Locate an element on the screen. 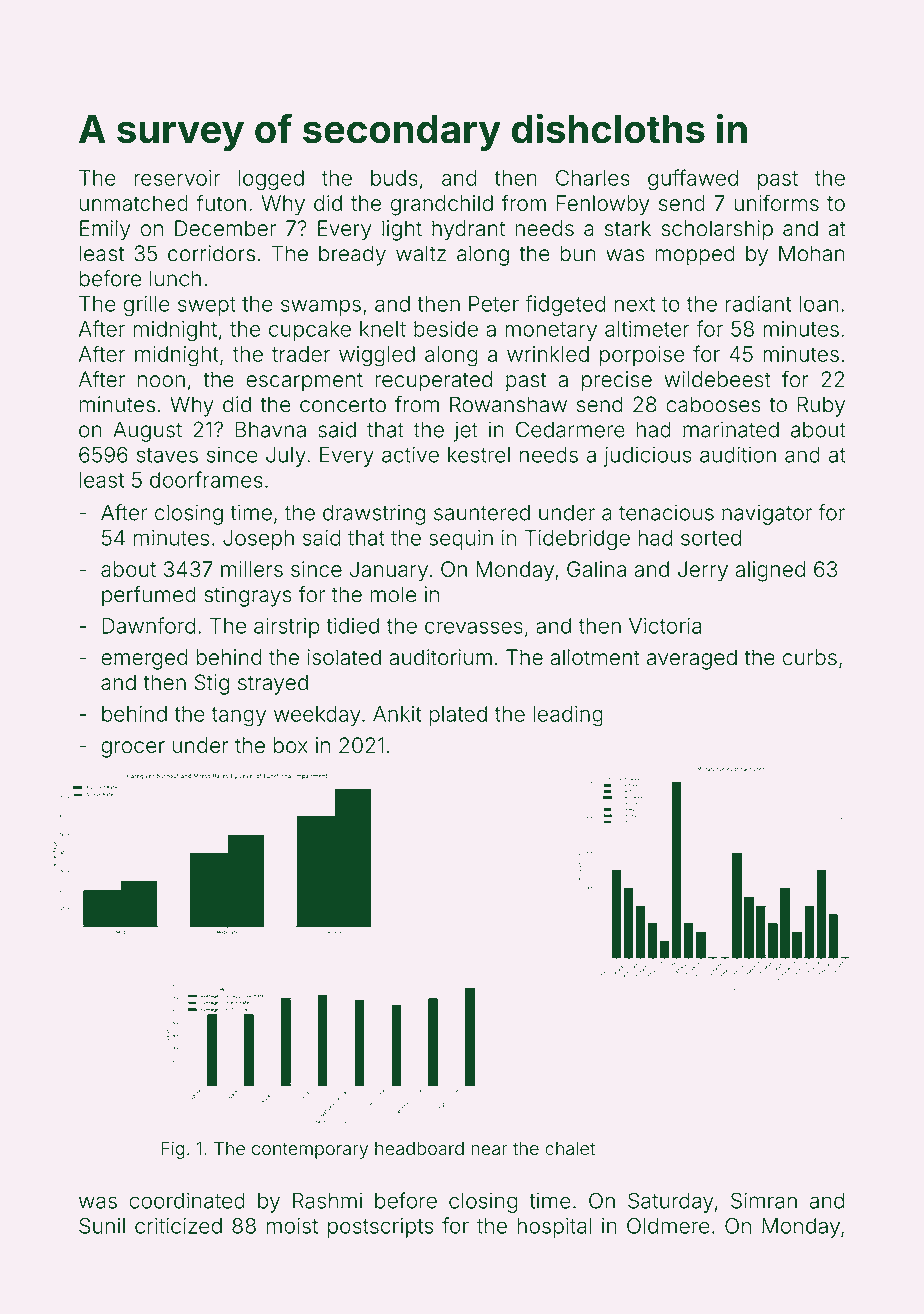 The width and height of the screenshot is (924, 1314). doorframes is located at coordinates (206, 479).
